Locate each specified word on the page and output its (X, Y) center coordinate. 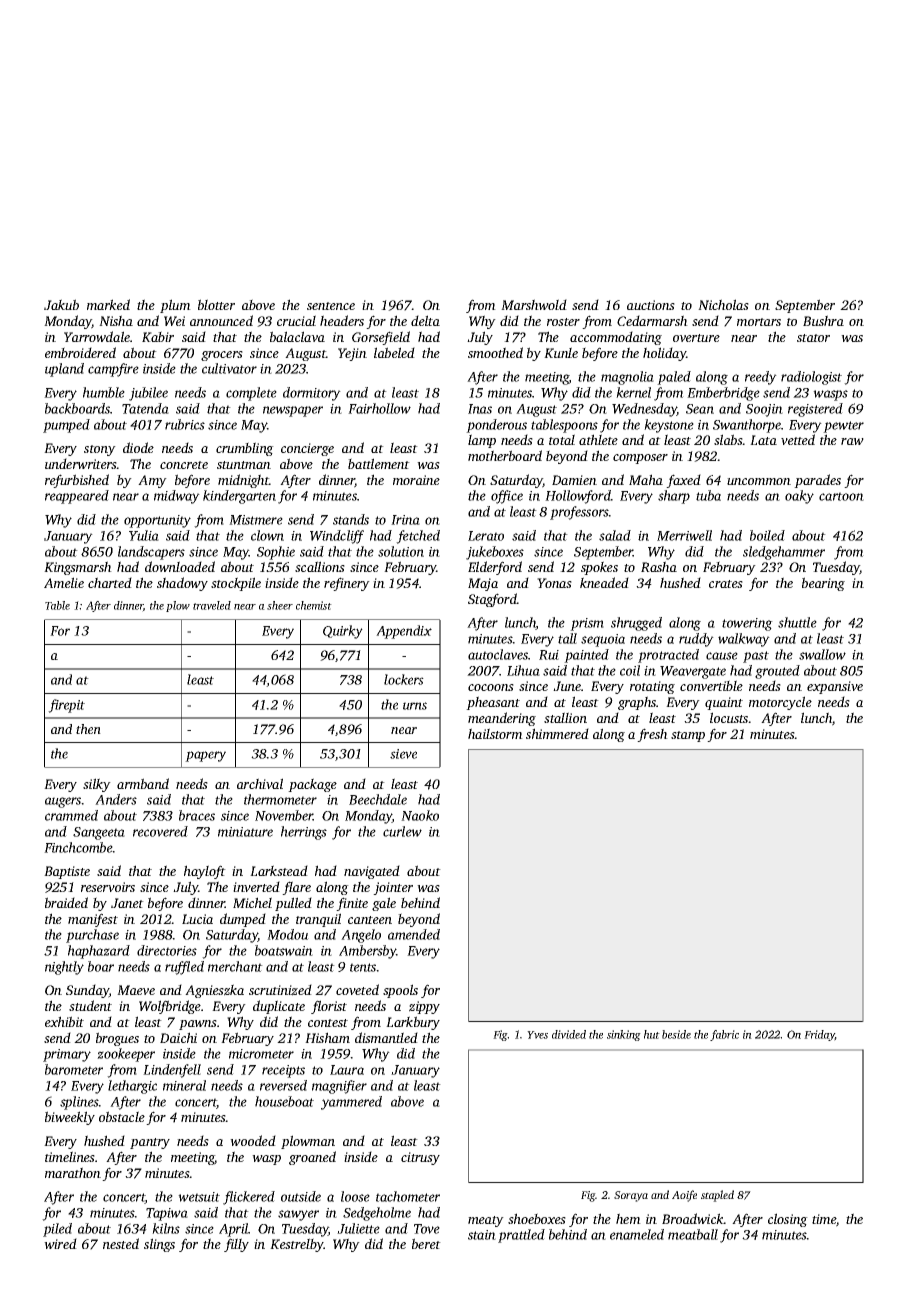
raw (852, 441)
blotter (216, 304)
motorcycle (780, 703)
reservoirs (108, 887)
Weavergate (693, 672)
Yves (537, 1035)
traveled (212, 605)
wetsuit (199, 1197)
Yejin (352, 354)
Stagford (492, 600)
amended (414, 934)
